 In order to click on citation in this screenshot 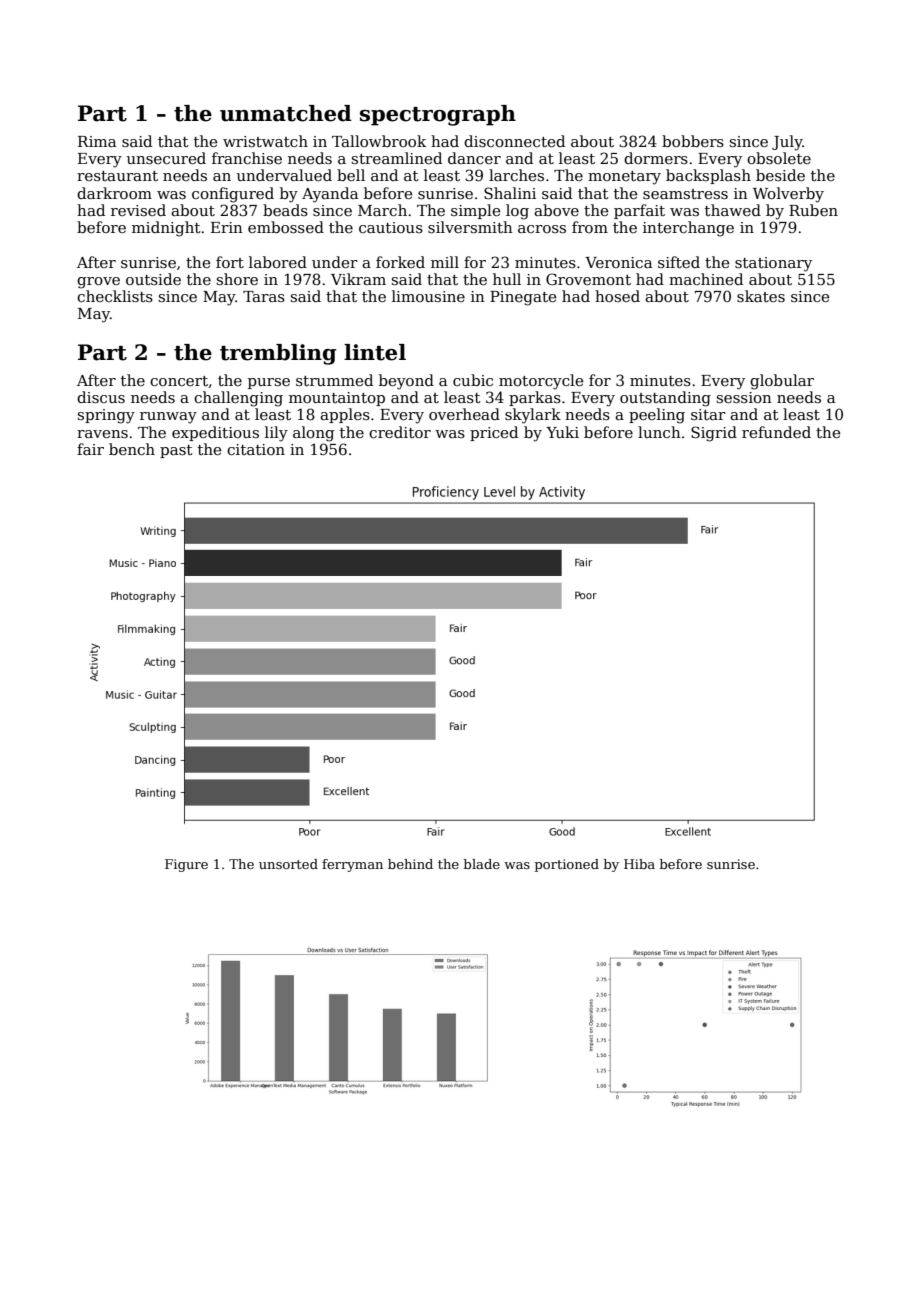, I will do `click(256, 449)`.
